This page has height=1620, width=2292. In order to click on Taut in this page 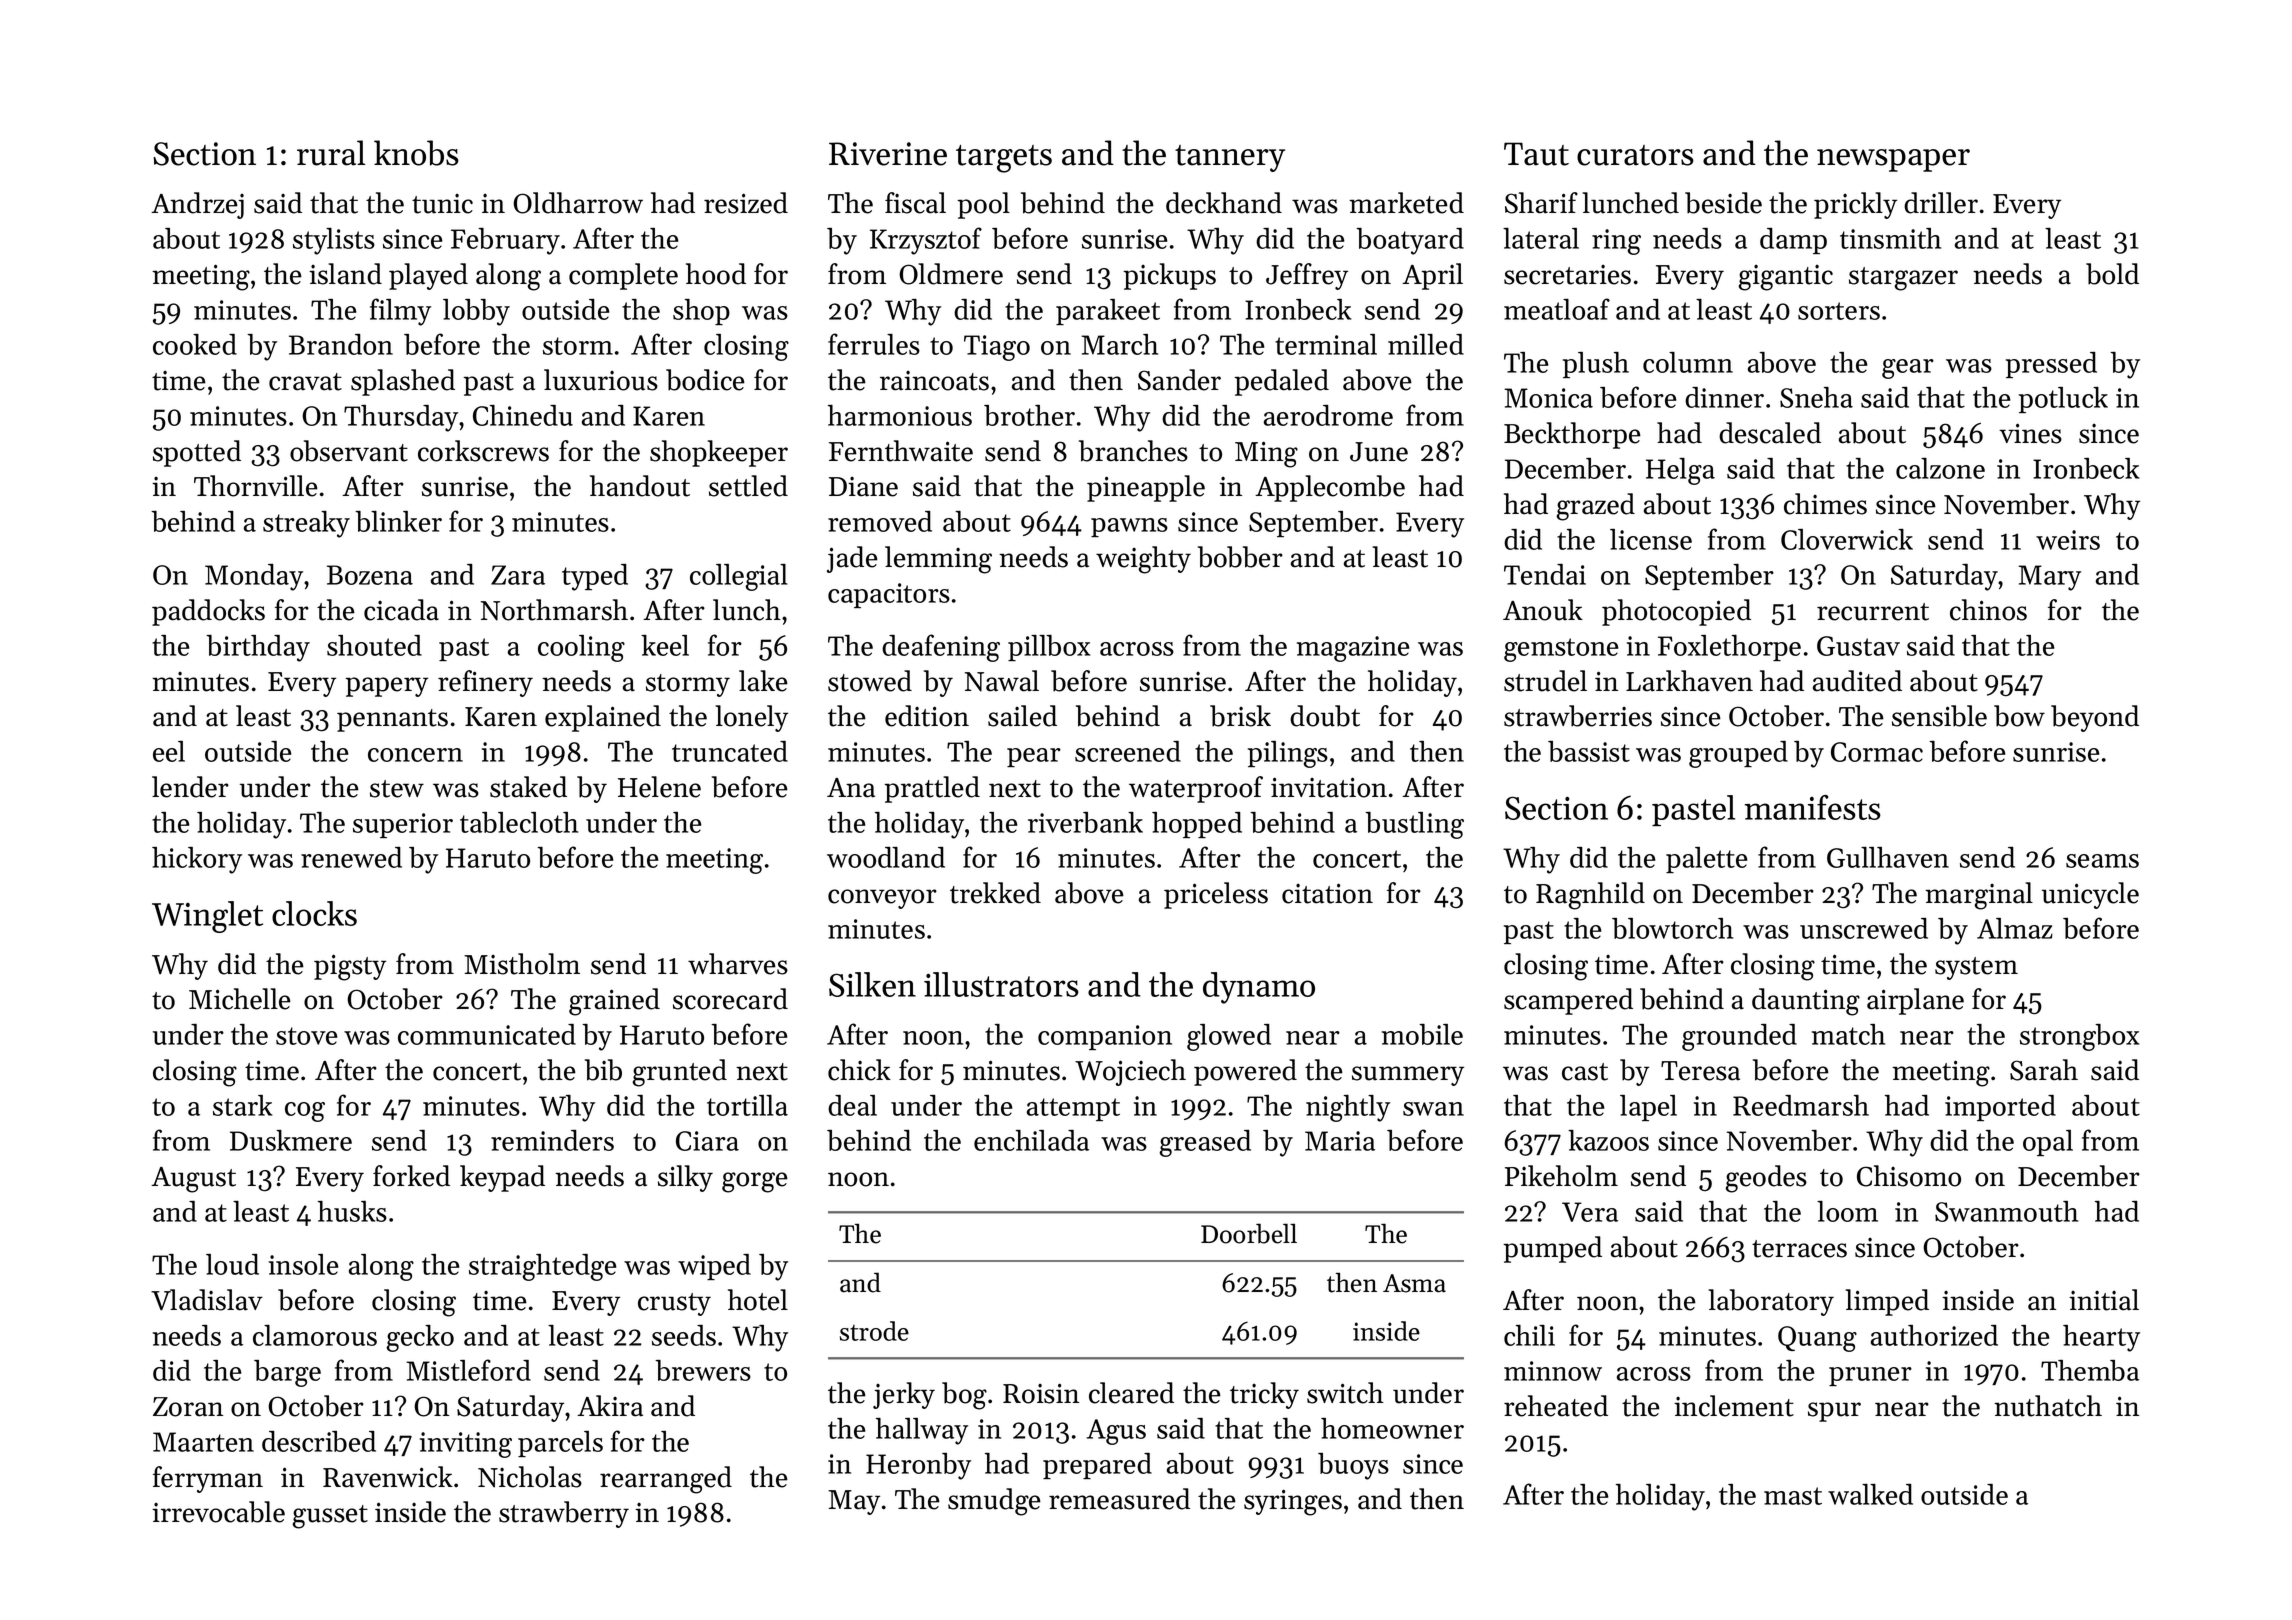, I will do `click(1536, 154)`.
